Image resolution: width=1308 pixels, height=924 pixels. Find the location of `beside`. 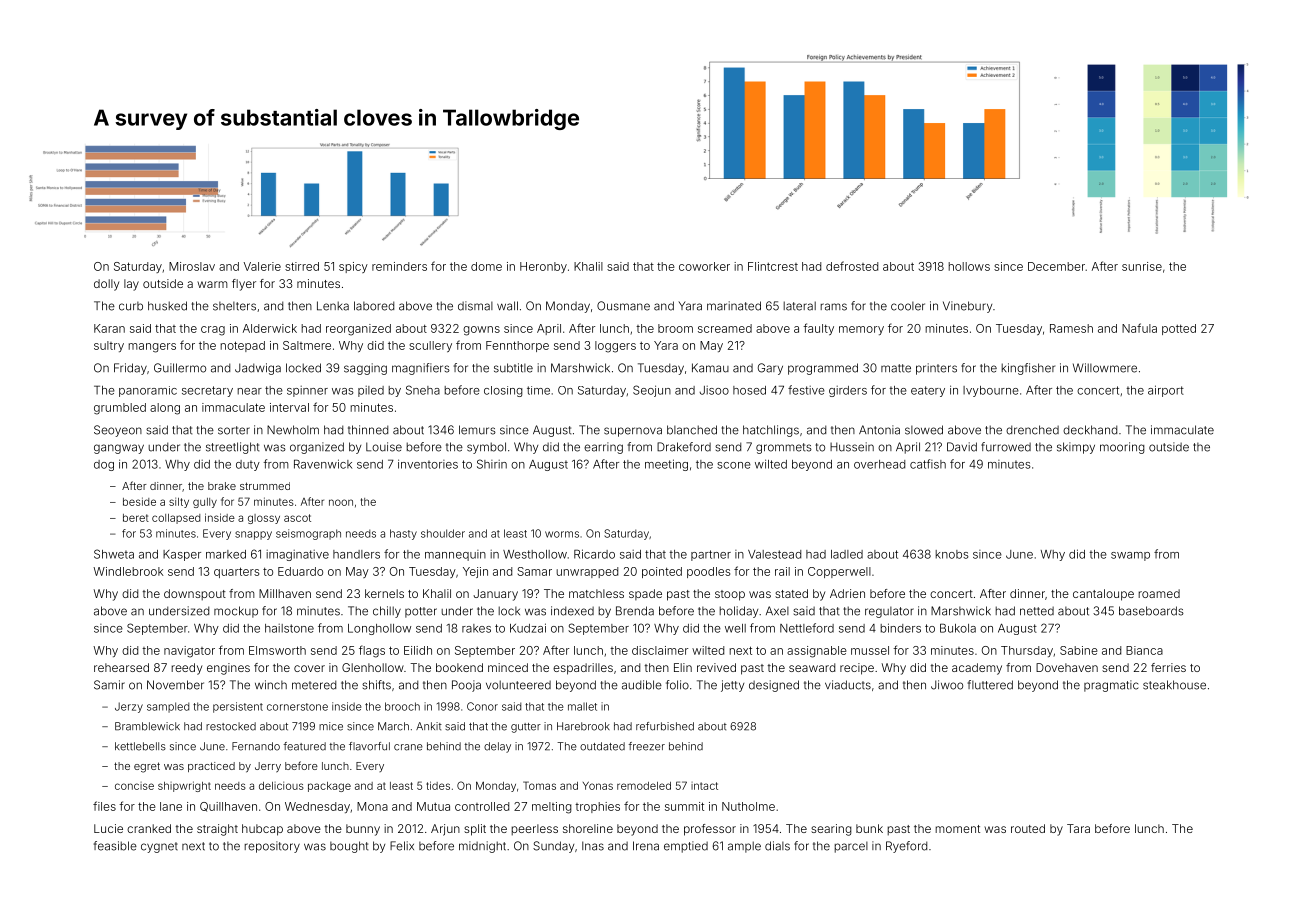

beside is located at coordinates (139, 501).
